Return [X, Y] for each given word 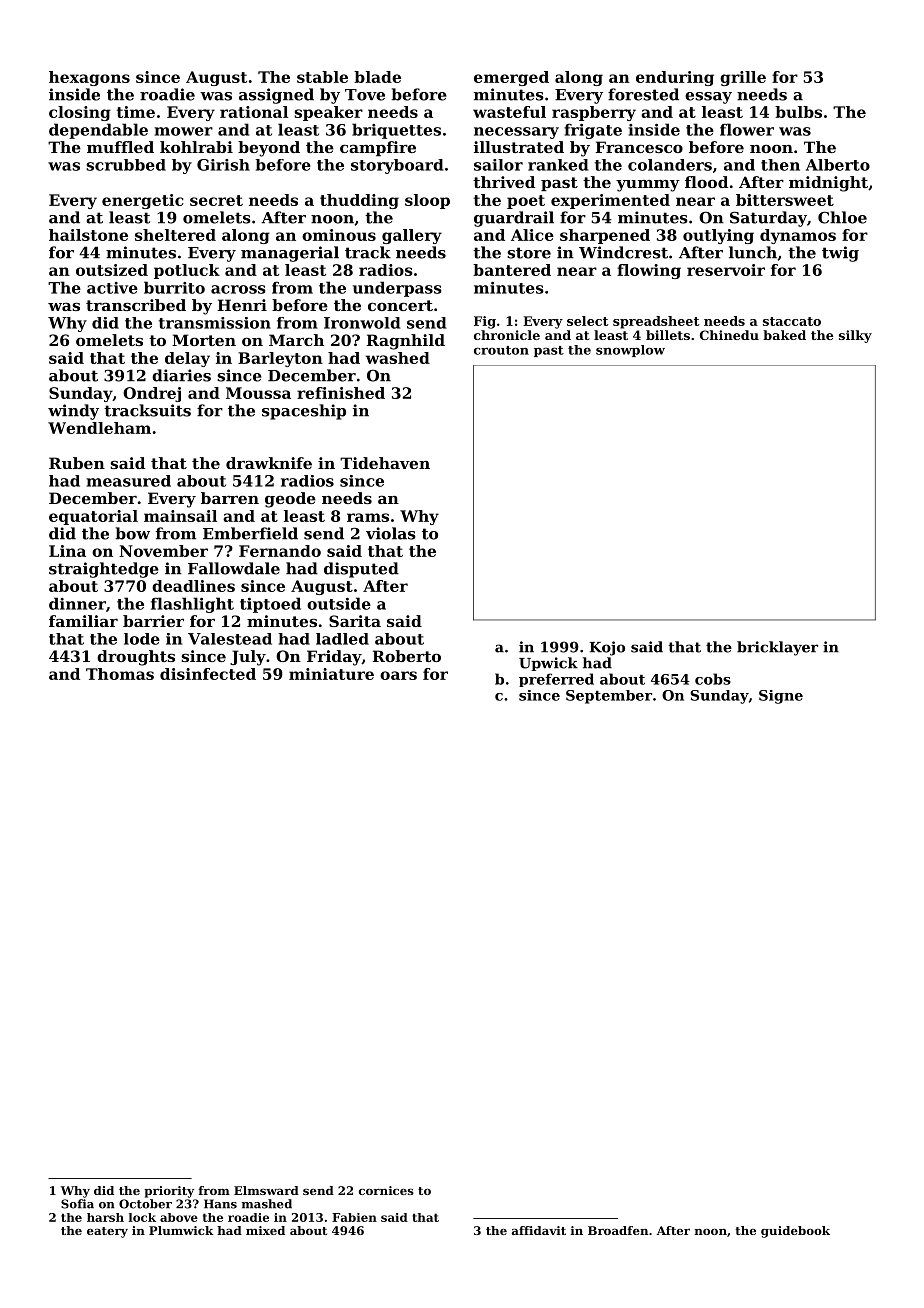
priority [169, 1192]
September [609, 697]
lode [142, 639]
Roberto [407, 656]
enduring [675, 78]
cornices [386, 1190]
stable [322, 77]
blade [377, 77]
